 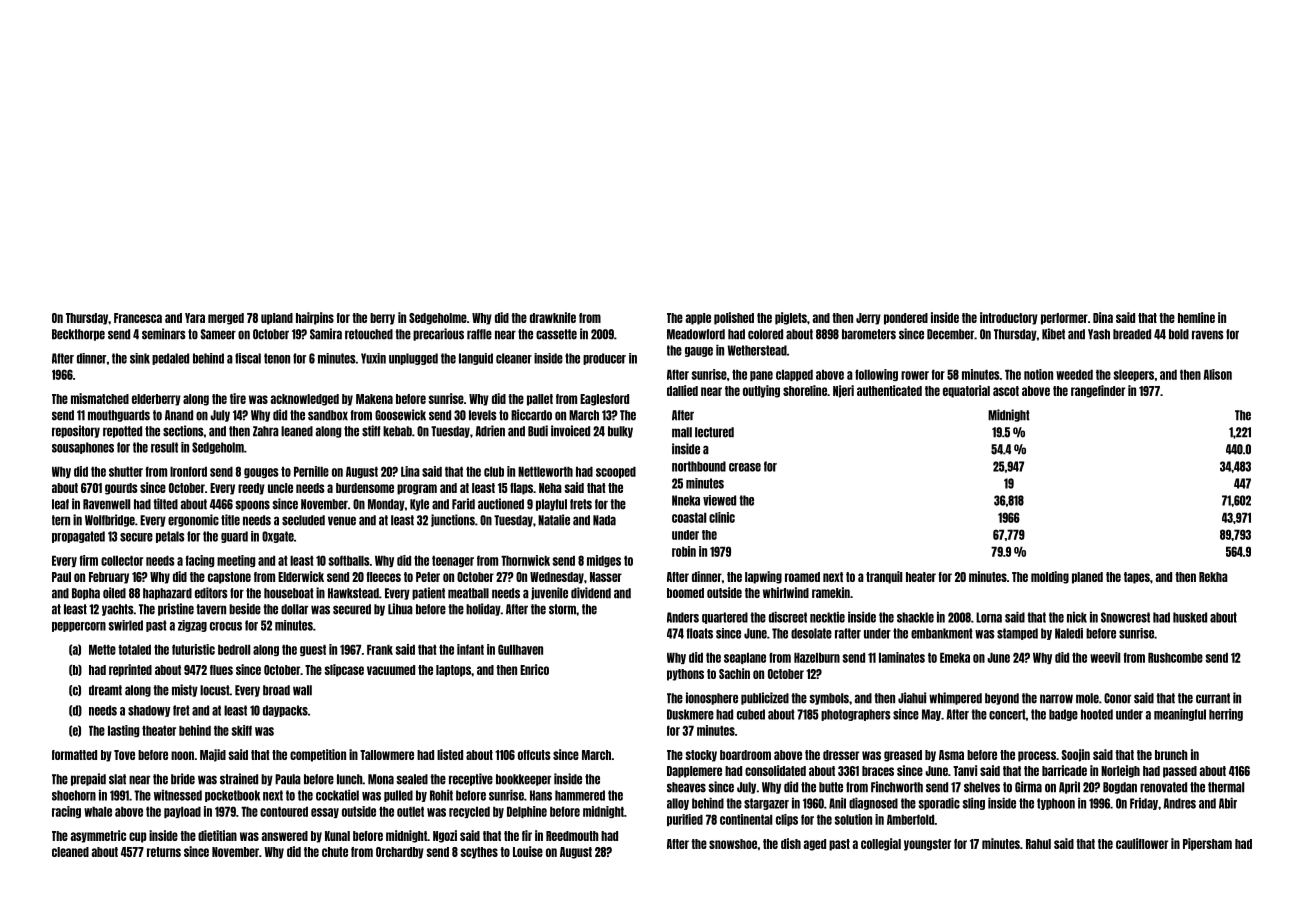 I want to click on pythons, so click(x=685, y=675).
